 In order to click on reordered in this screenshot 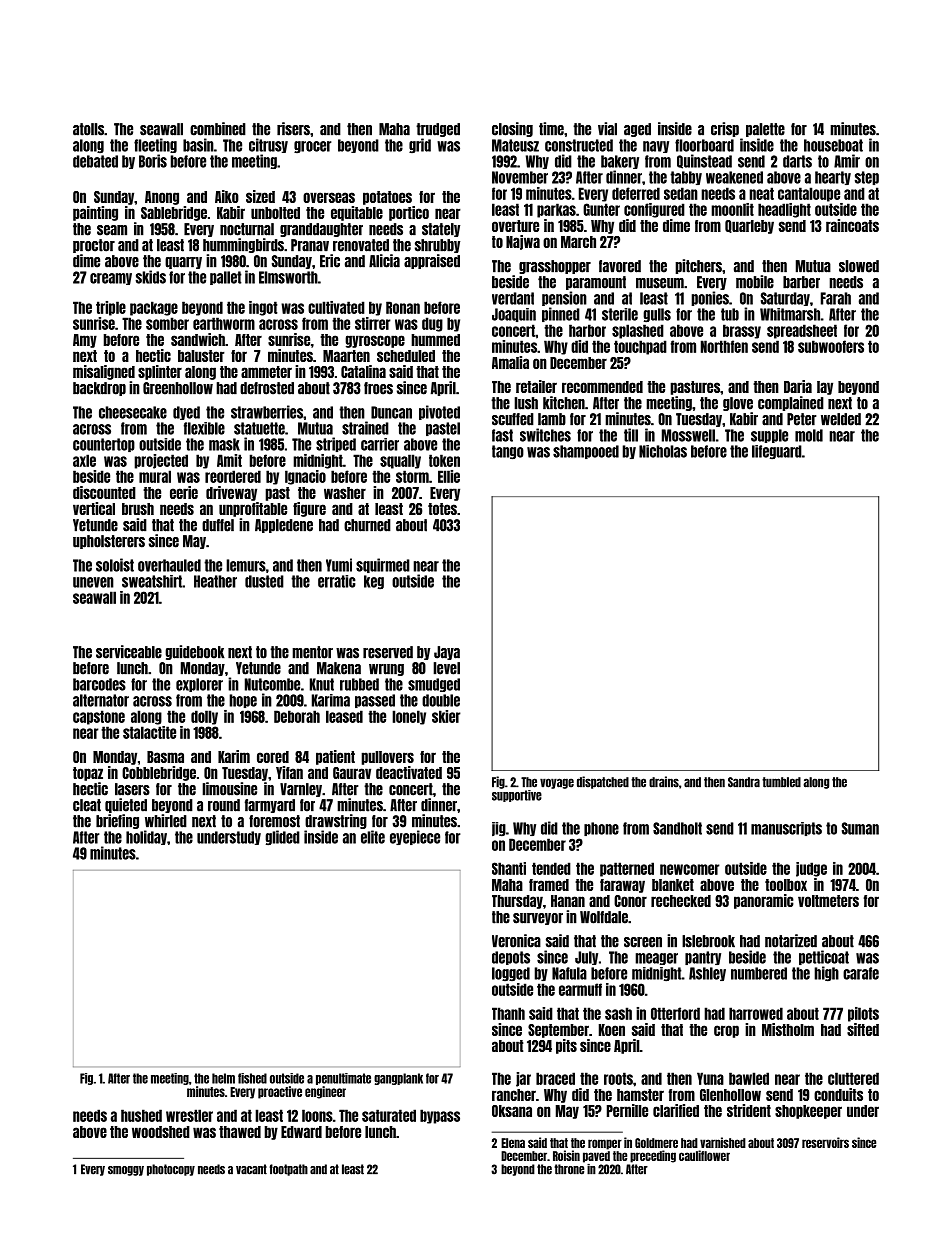, I will do `click(233, 476)`.
